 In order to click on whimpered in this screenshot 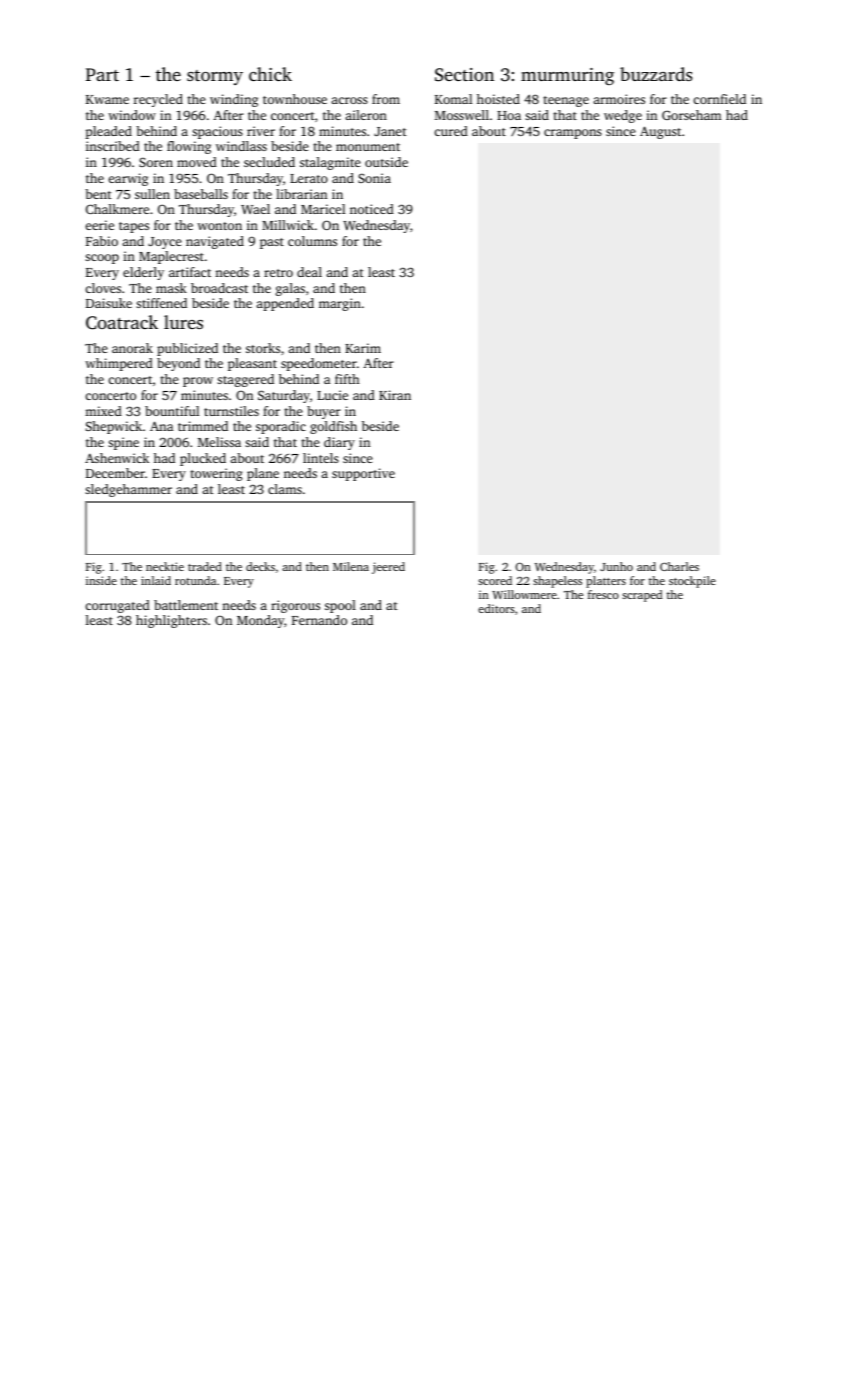, I will do `click(119, 364)`.
